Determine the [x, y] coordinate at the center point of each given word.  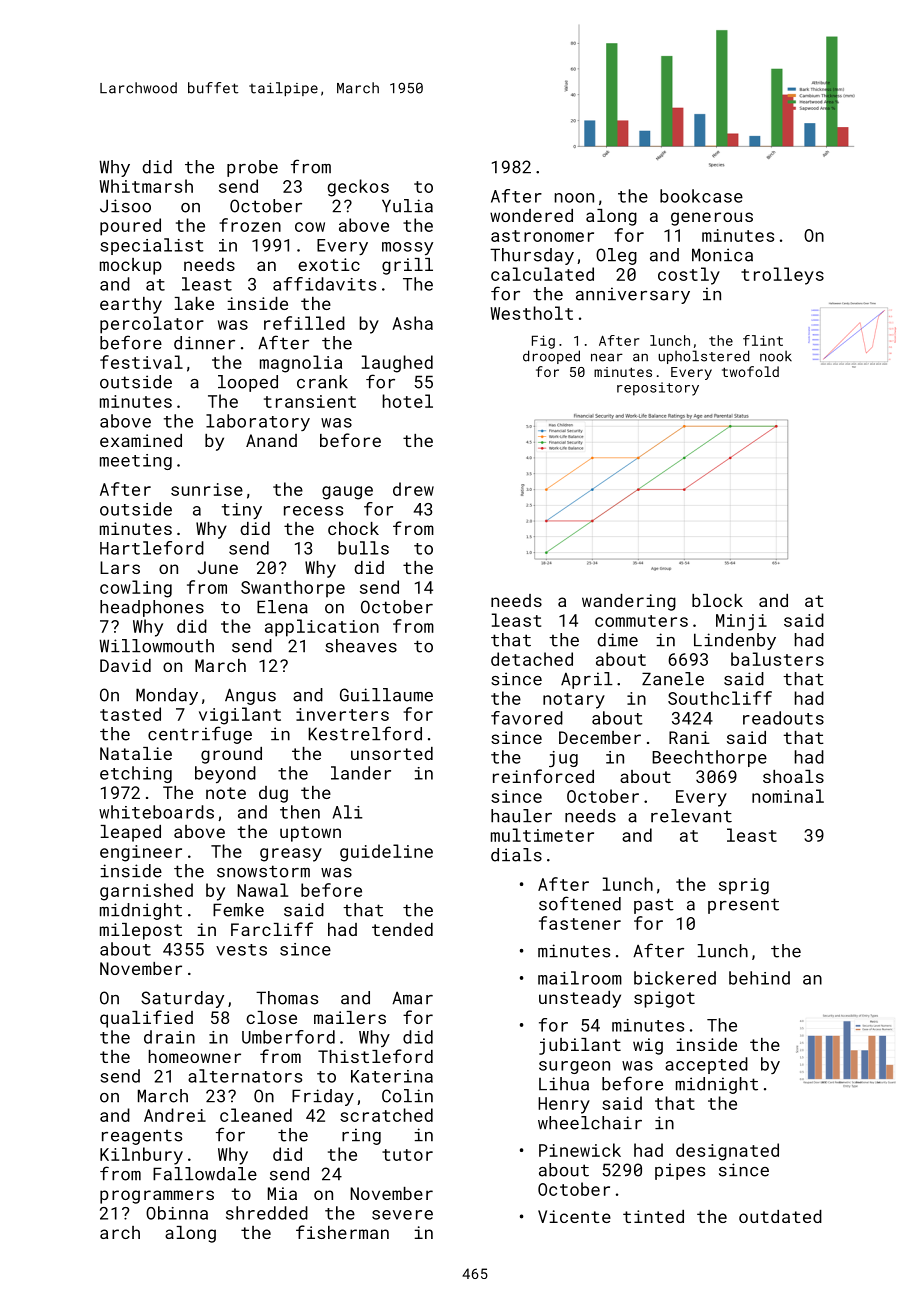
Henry [564, 1105]
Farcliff [272, 929]
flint [763, 340]
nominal [788, 796]
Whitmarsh [146, 186]
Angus [250, 696]
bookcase [701, 196]
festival [141, 362]
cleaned [256, 1115]
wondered [531, 215]
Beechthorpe [709, 758]
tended [402, 929]
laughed [397, 364]
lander [361, 773]
